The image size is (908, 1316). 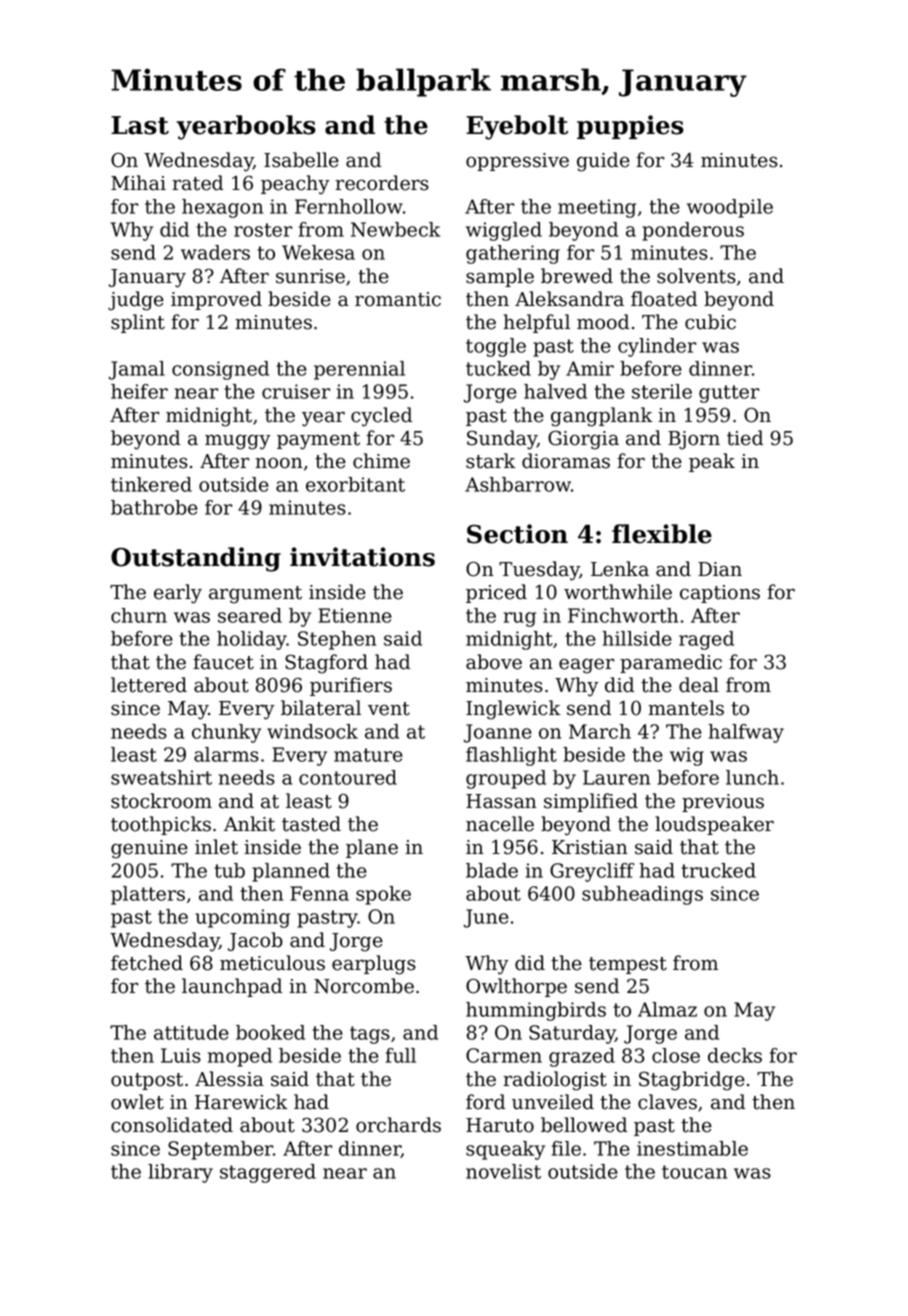 I want to click on romantic, so click(x=398, y=299).
